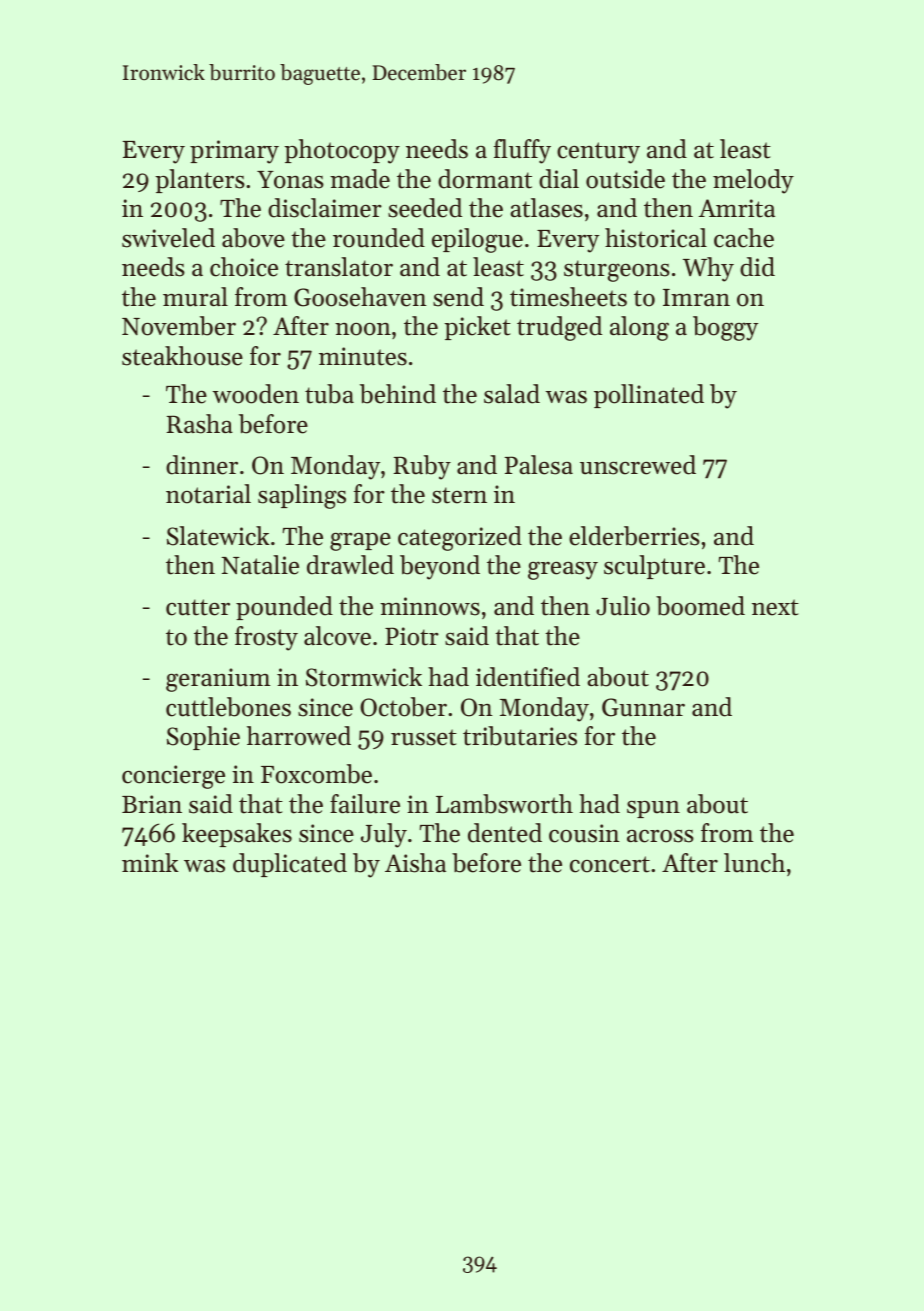  I want to click on elderberries, so click(634, 536).
